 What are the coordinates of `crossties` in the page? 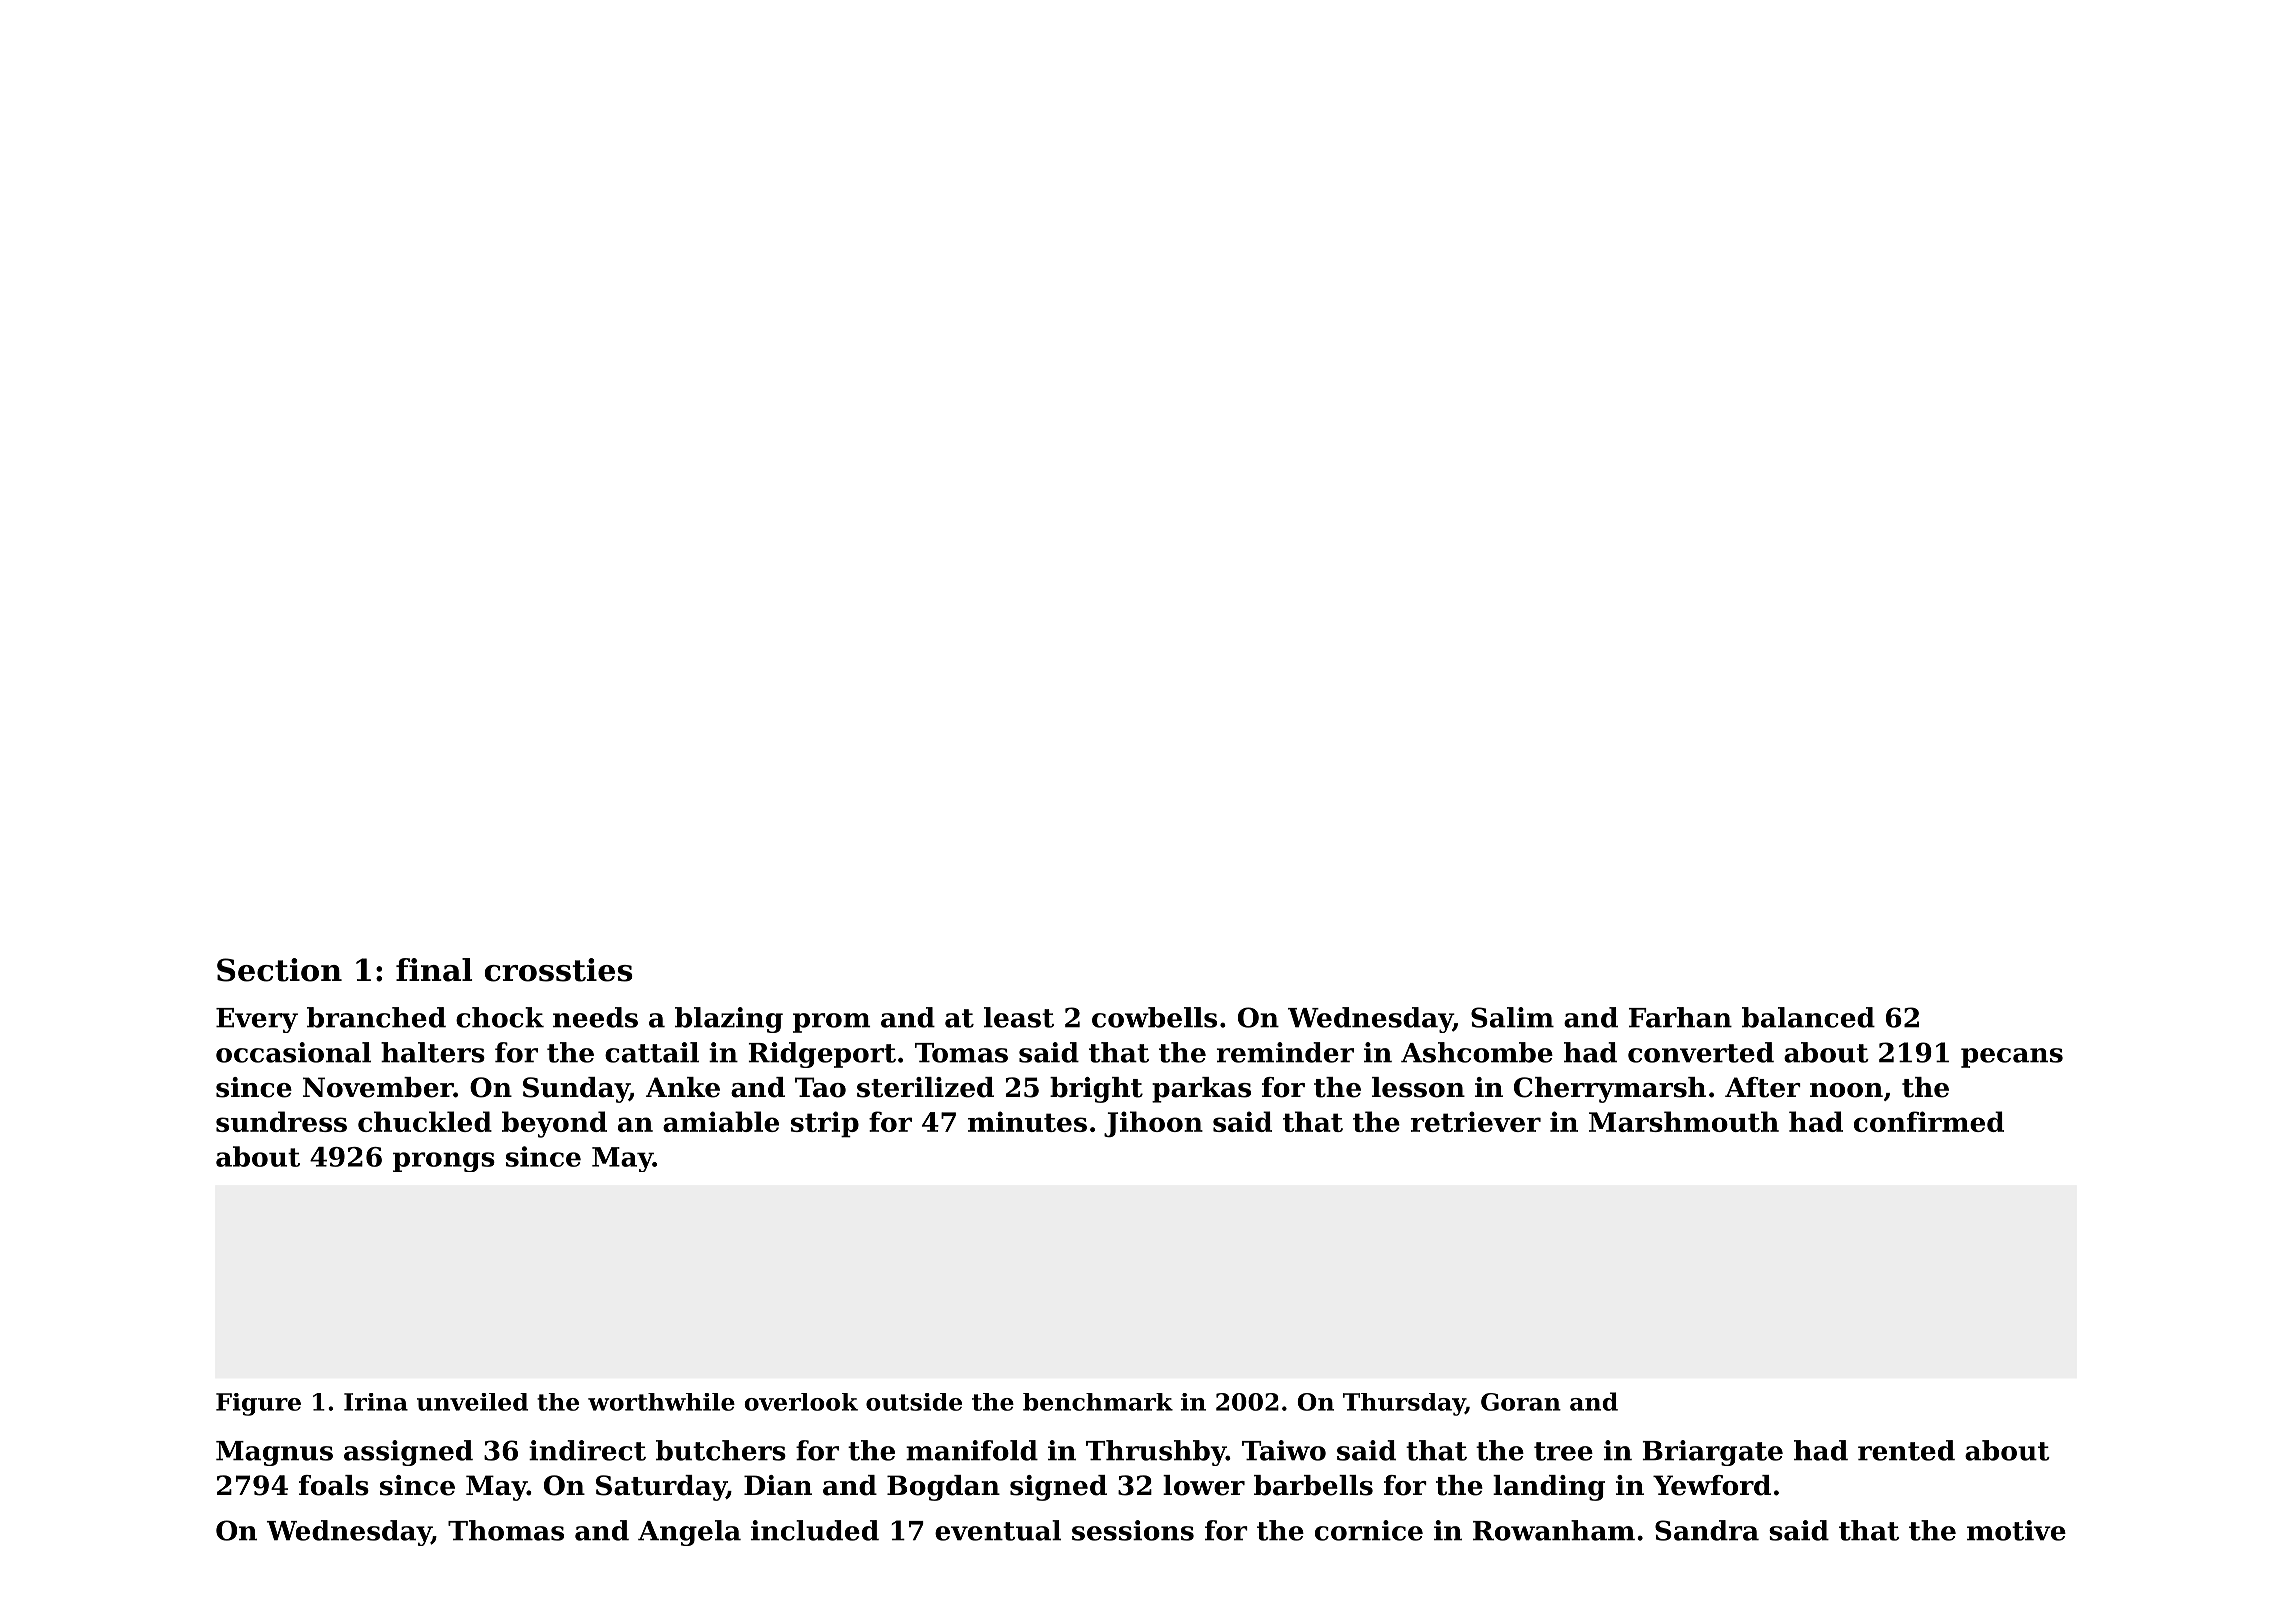 It's located at (559, 970).
